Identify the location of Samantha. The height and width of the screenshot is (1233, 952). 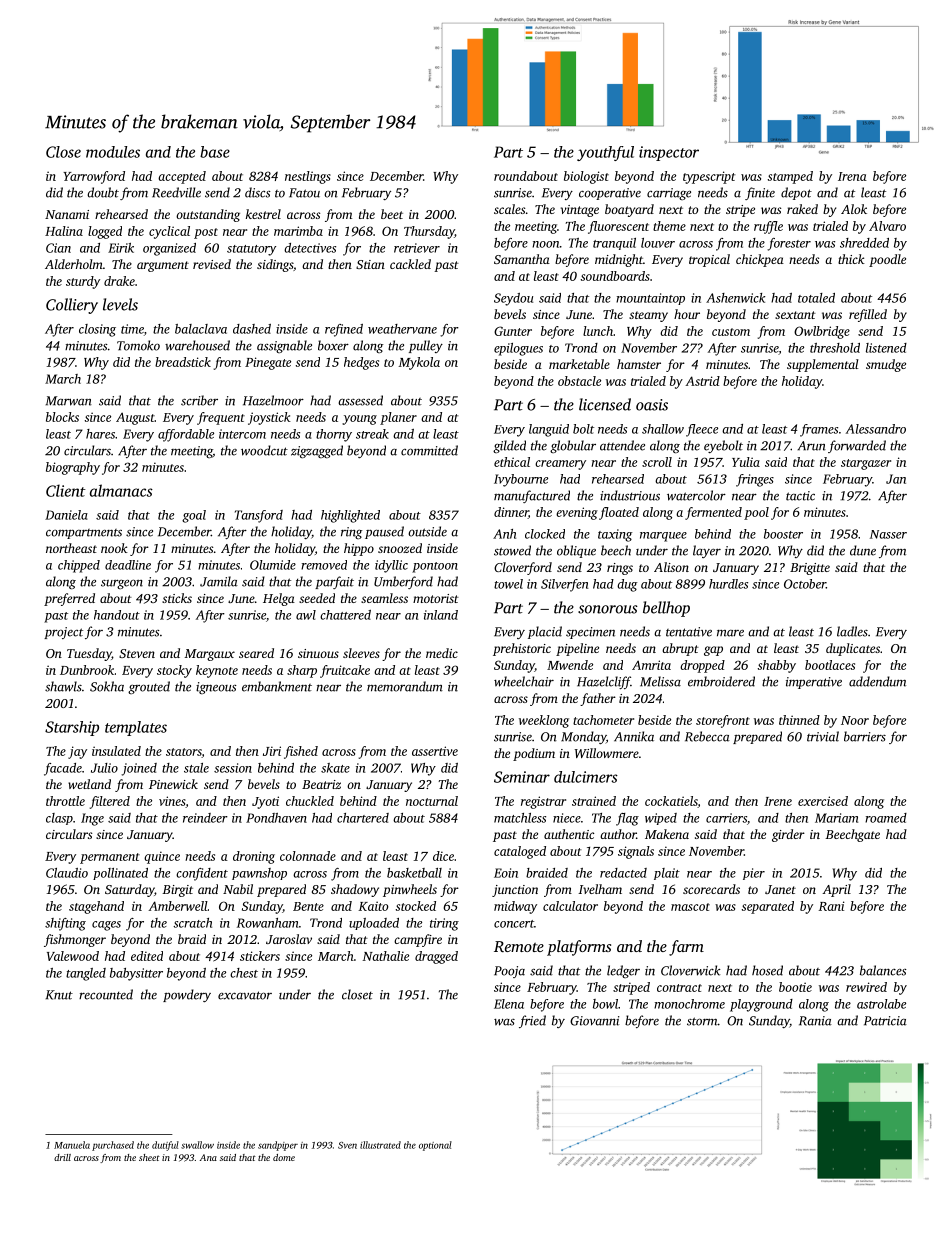
(522, 259).
